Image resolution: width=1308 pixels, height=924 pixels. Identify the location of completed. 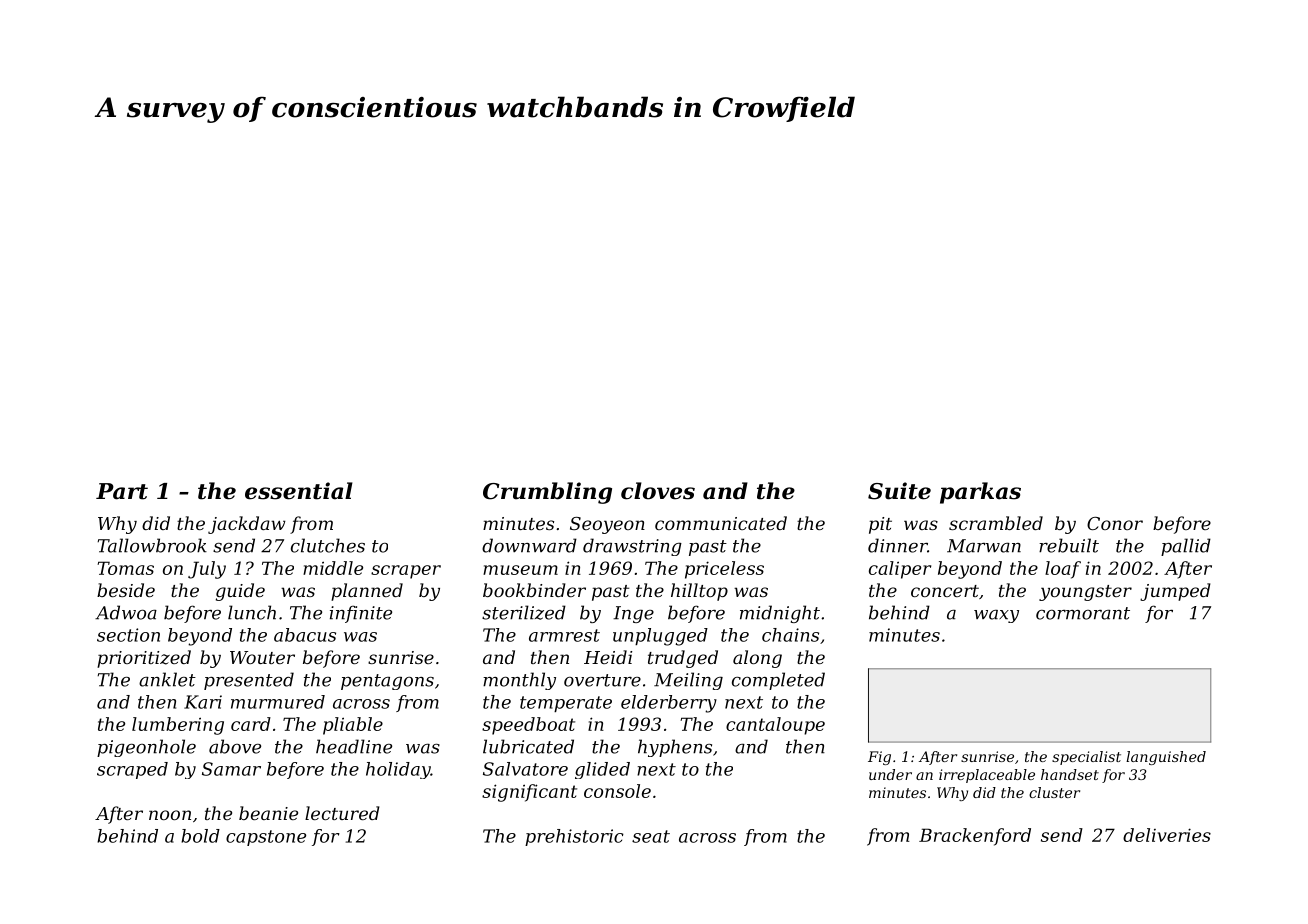
(778, 681).
